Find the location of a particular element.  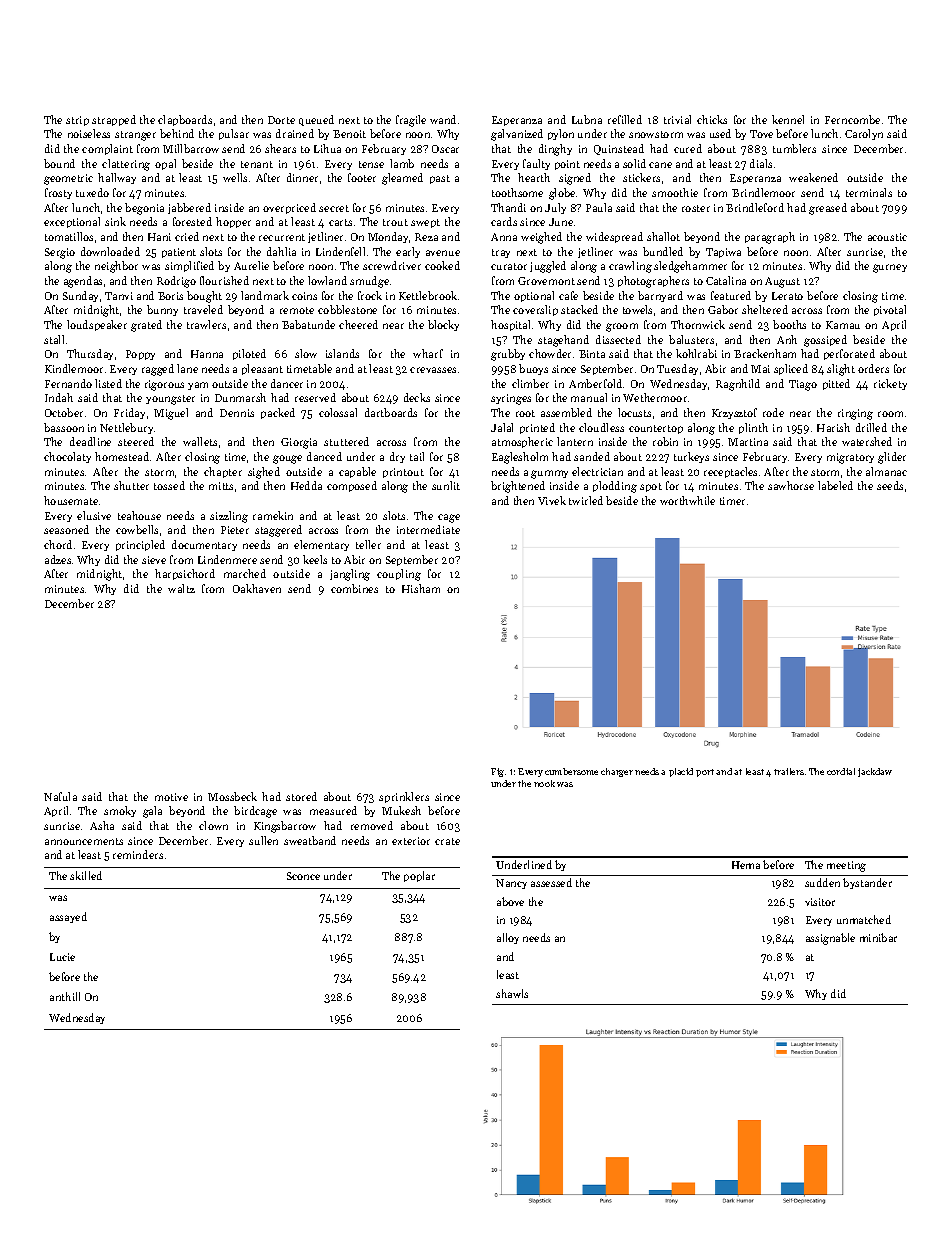

Ferncombe is located at coordinates (852, 119).
